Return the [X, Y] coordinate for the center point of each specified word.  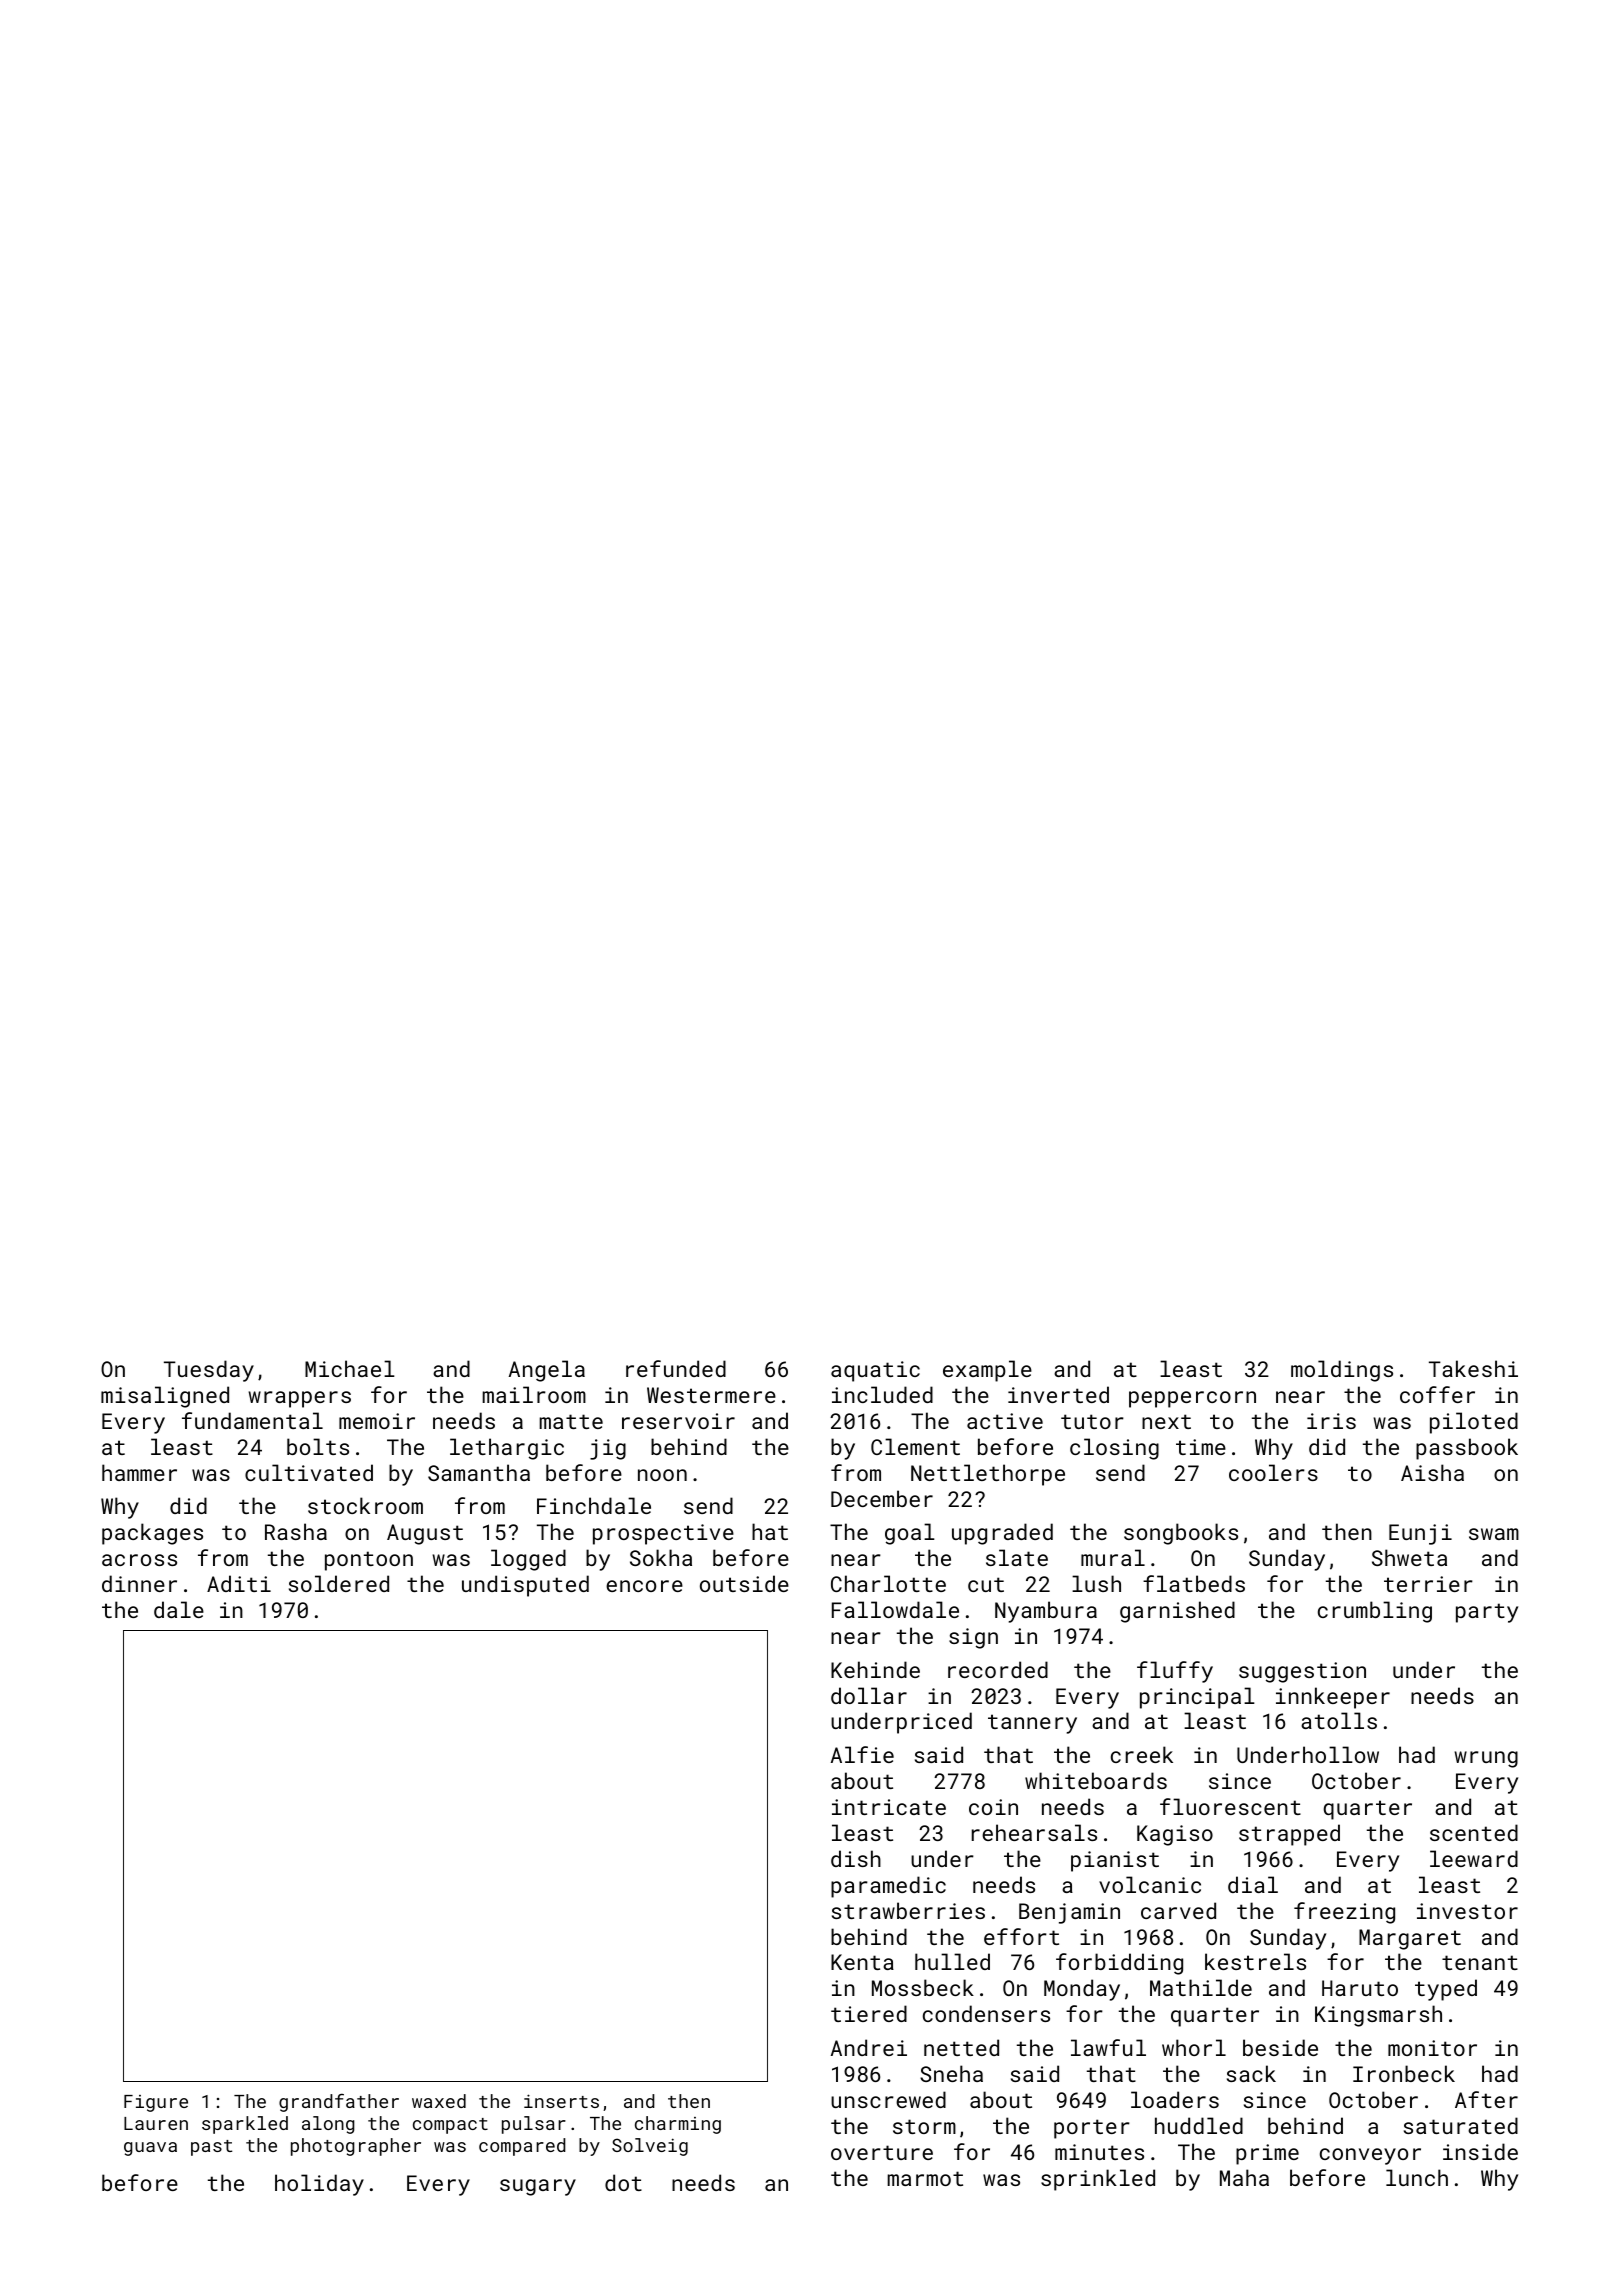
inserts [561, 2101]
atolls [1339, 1720]
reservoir [678, 1421]
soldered [339, 1583]
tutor [1092, 1421]
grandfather [339, 2103]
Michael [350, 1368]
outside [744, 1583]
